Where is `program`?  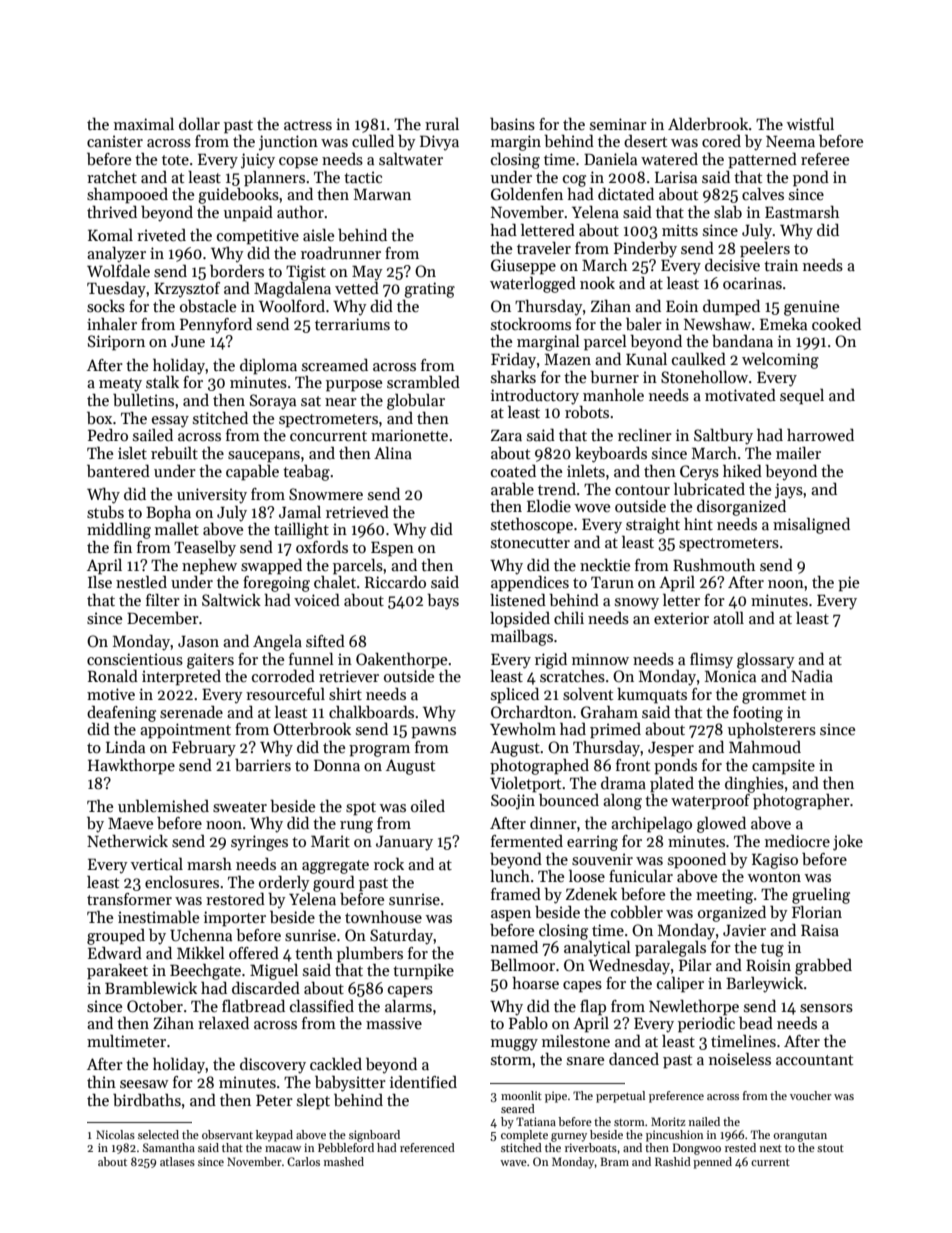 program is located at coordinates (379, 751).
